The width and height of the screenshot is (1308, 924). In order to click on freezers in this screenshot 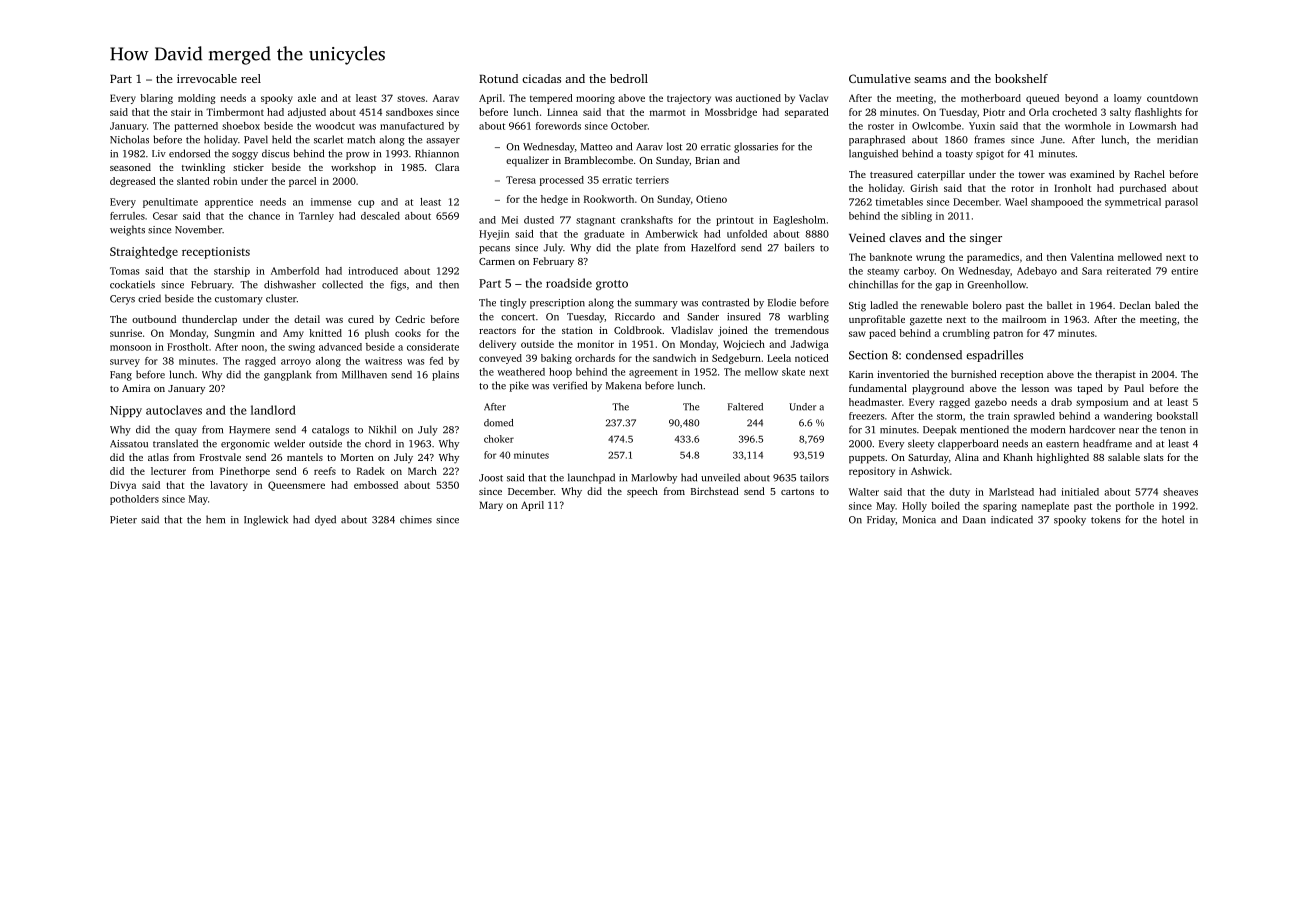, I will do `click(866, 416)`.
